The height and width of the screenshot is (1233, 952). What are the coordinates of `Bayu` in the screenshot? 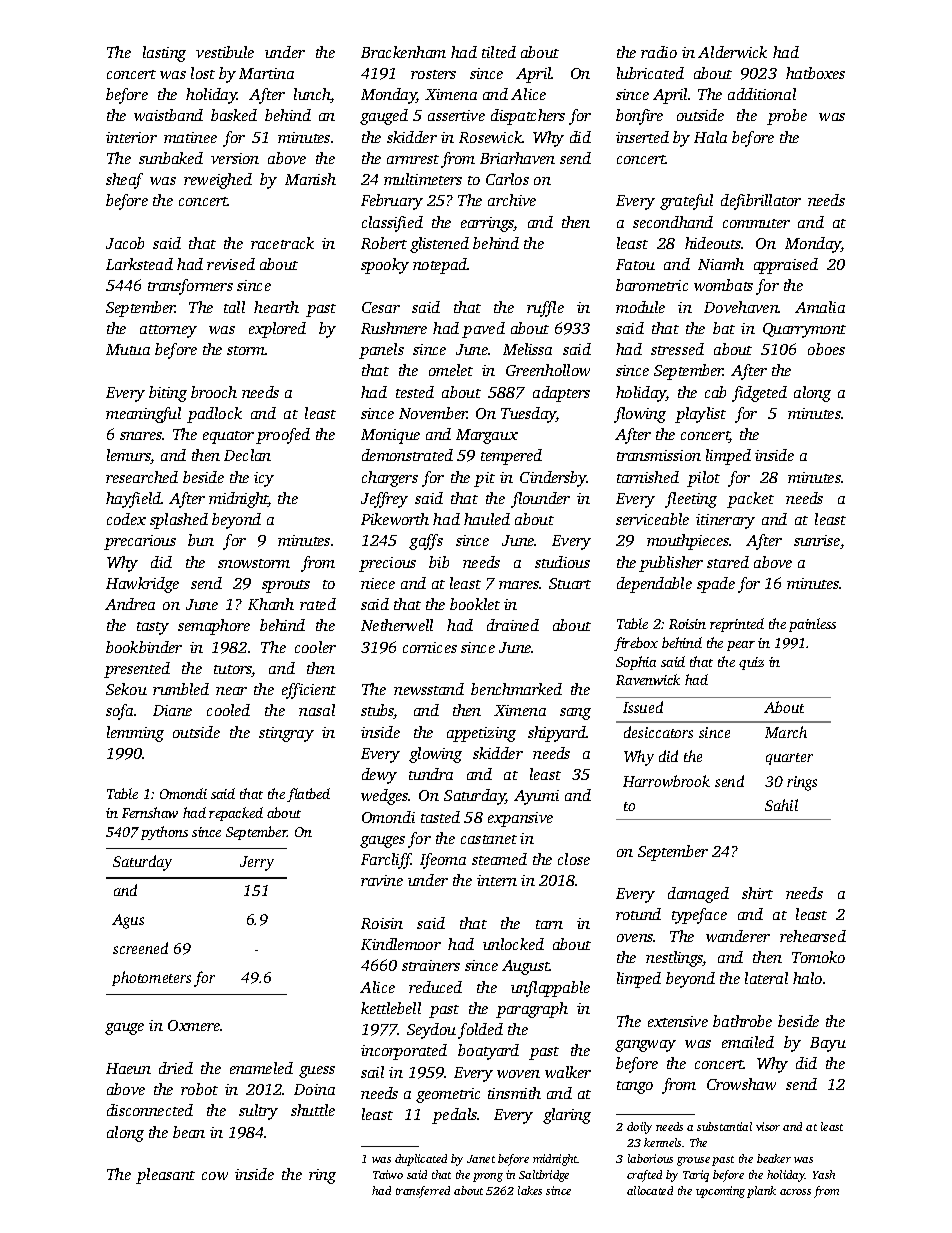 It's located at (828, 1044).
